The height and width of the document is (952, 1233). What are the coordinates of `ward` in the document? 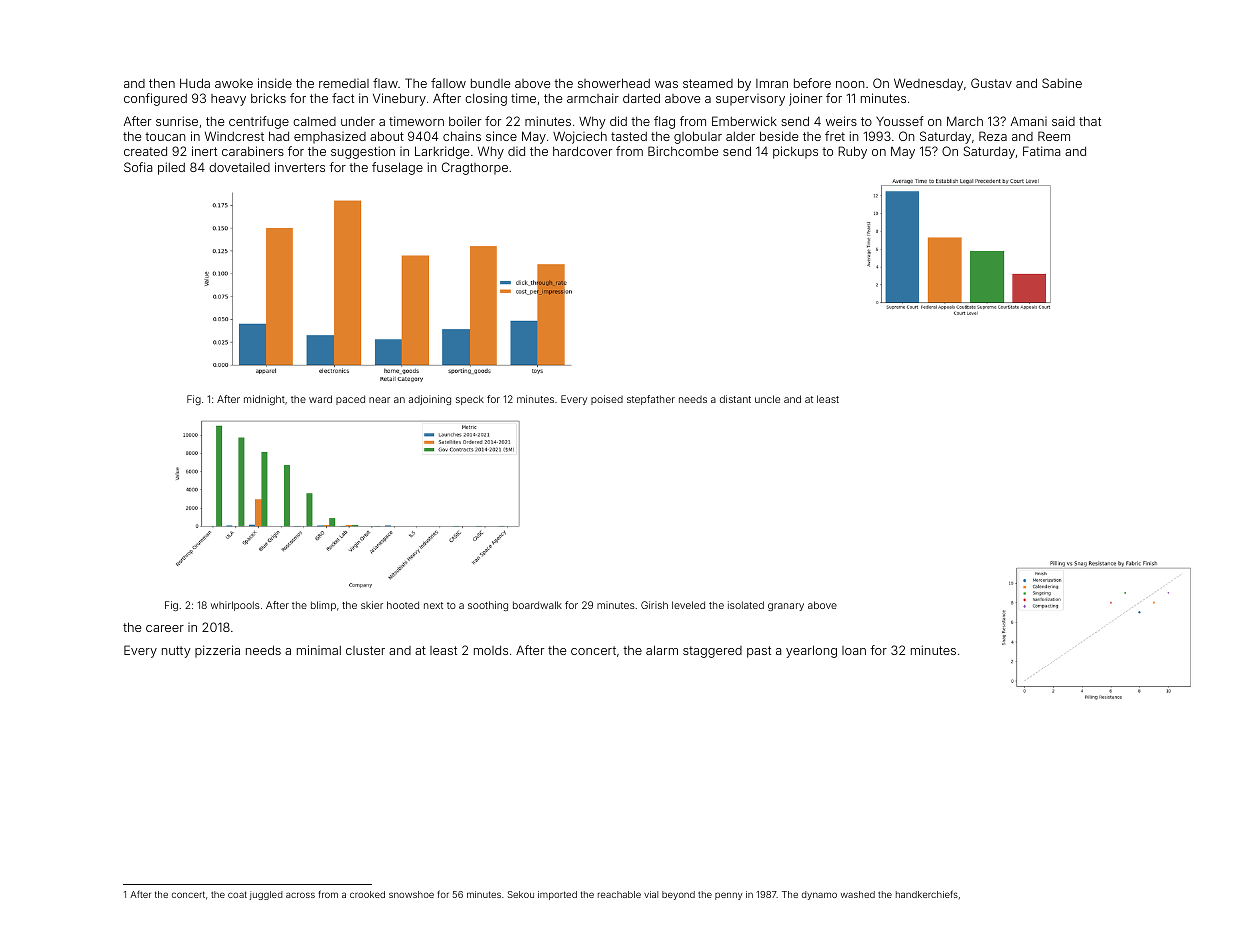 It's located at (320, 399).
